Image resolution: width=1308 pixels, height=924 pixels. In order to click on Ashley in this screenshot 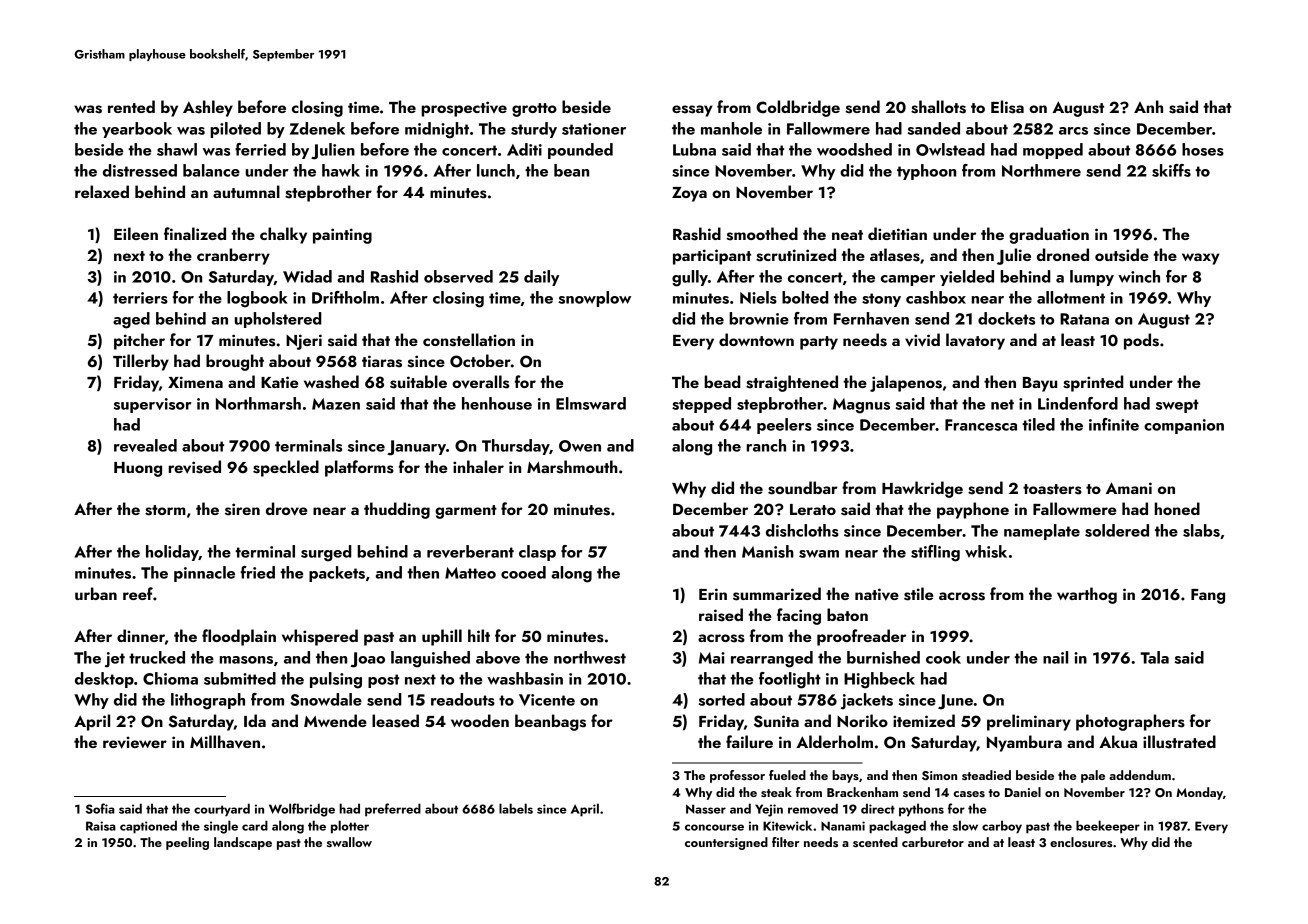, I will do `click(208, 108)`.
